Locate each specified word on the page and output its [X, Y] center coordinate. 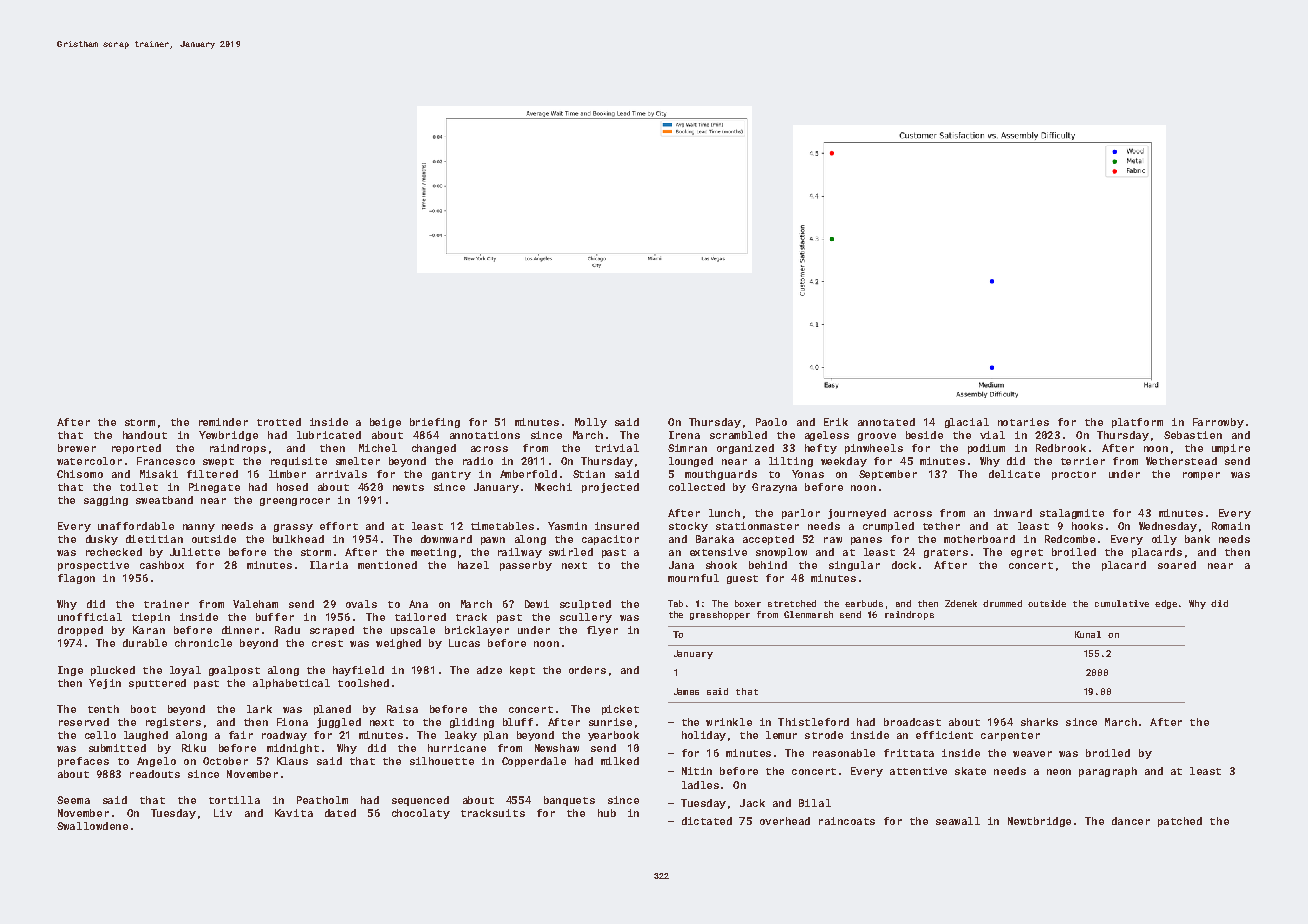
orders [587, 670]
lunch [724, 513]
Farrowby [1218, 423]
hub [607, 813]
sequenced [420, 801]
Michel [378, 448]
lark [259, 709]
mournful [693, 578]
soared [1177, 565]
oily [1164, 540]
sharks [1039, 722]
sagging [106, 501]
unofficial [90, 617]
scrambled [738, 435]
